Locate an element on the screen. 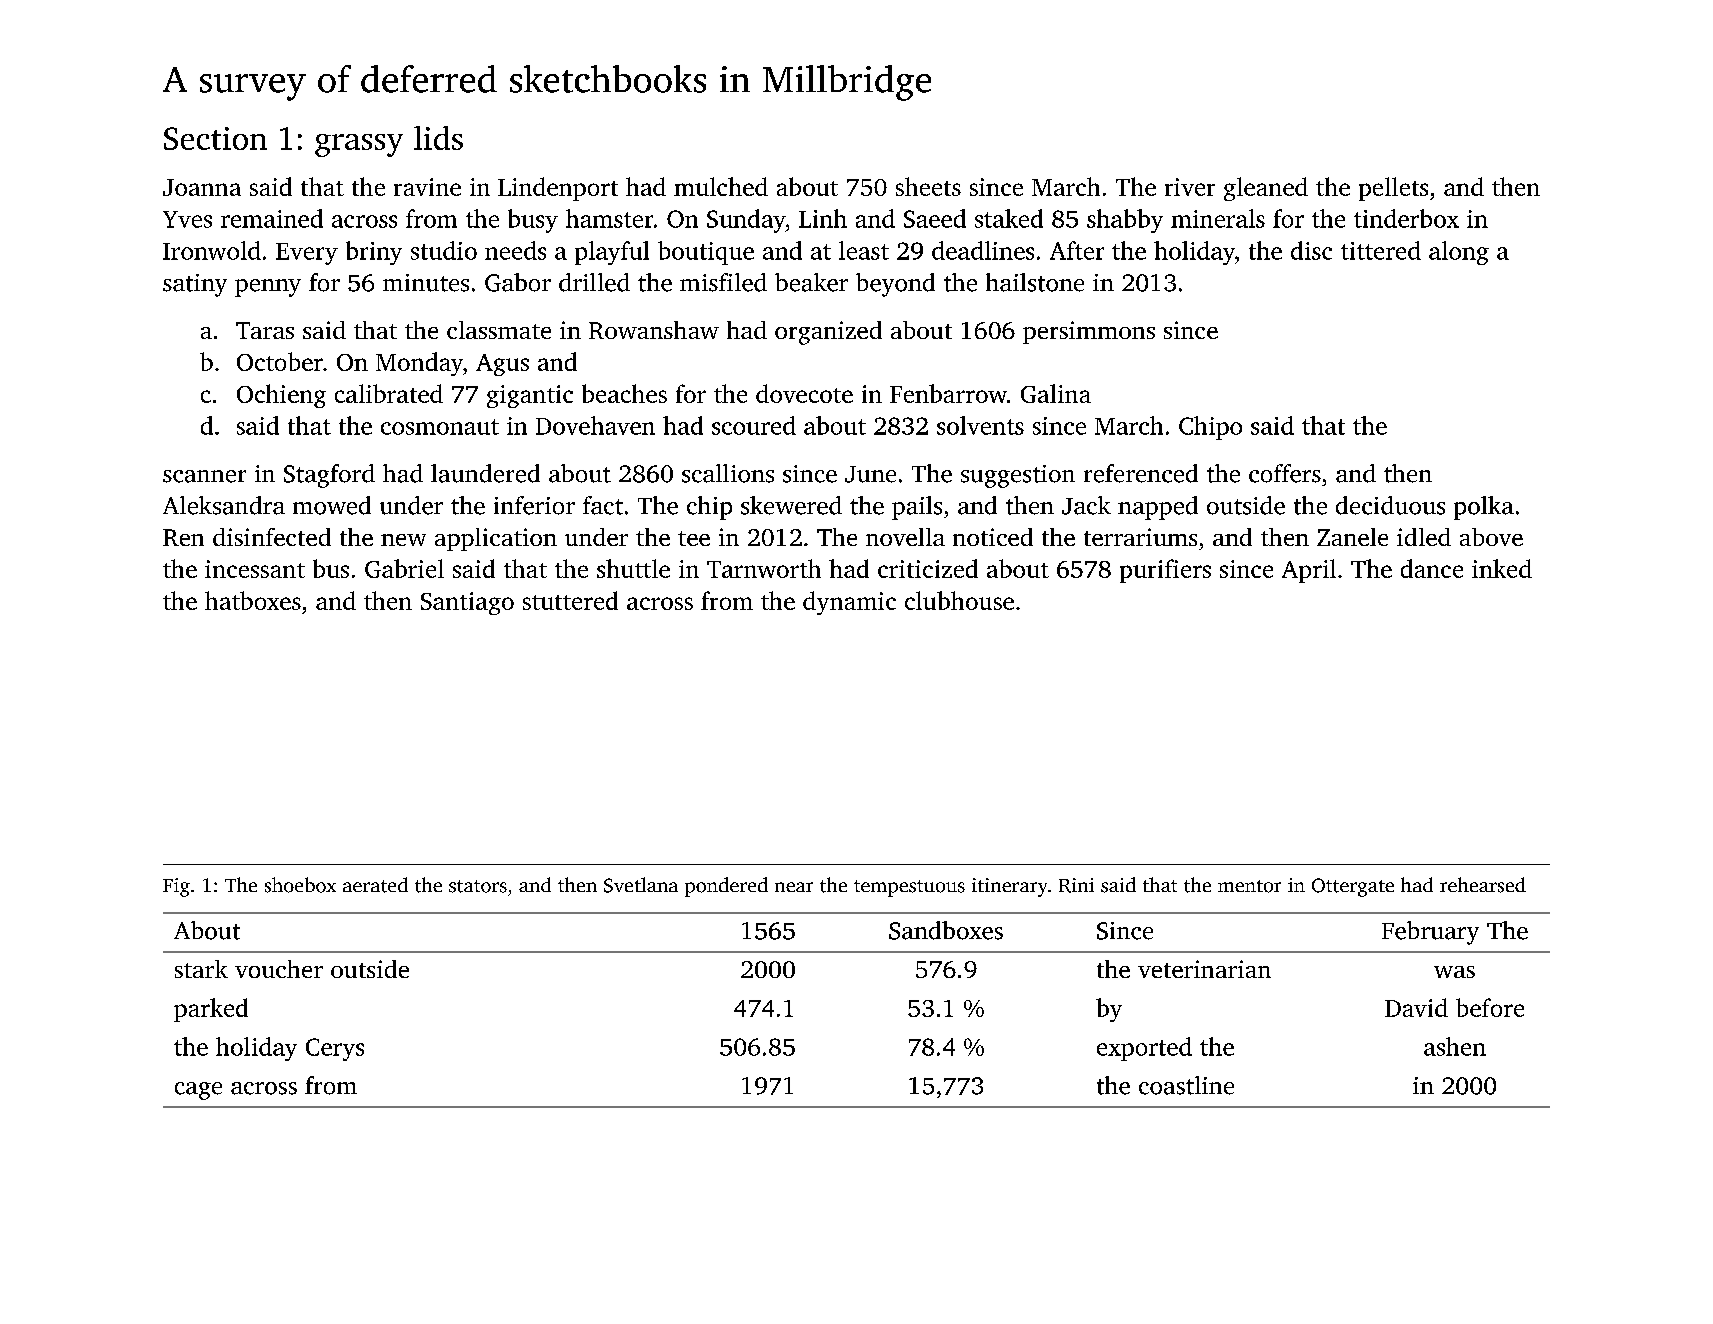 This screenshot has width=1713, height=1324. lids is located at coordinates (438, 138).
